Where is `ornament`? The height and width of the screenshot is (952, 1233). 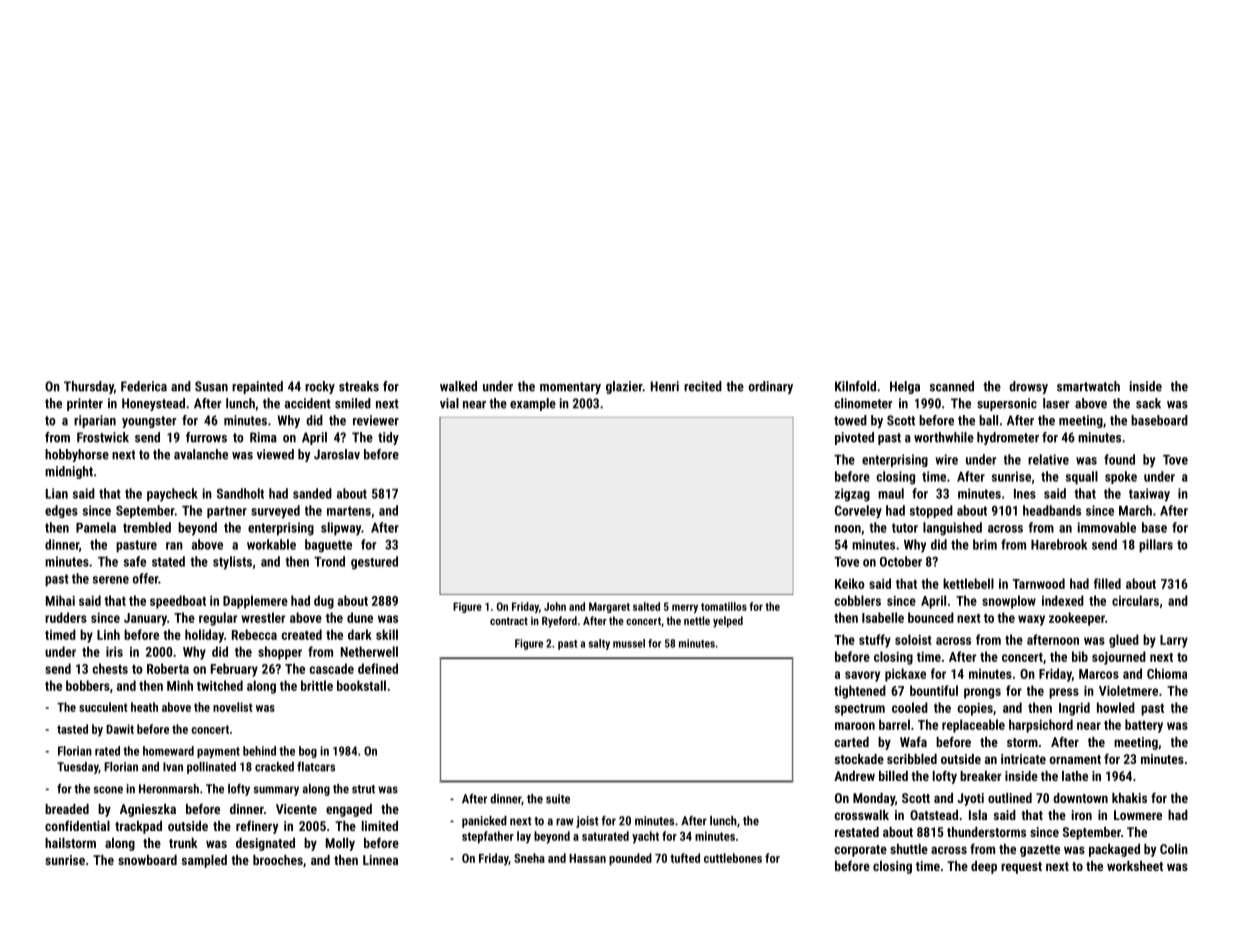 ornament is located at coordinates (1075, 759).
